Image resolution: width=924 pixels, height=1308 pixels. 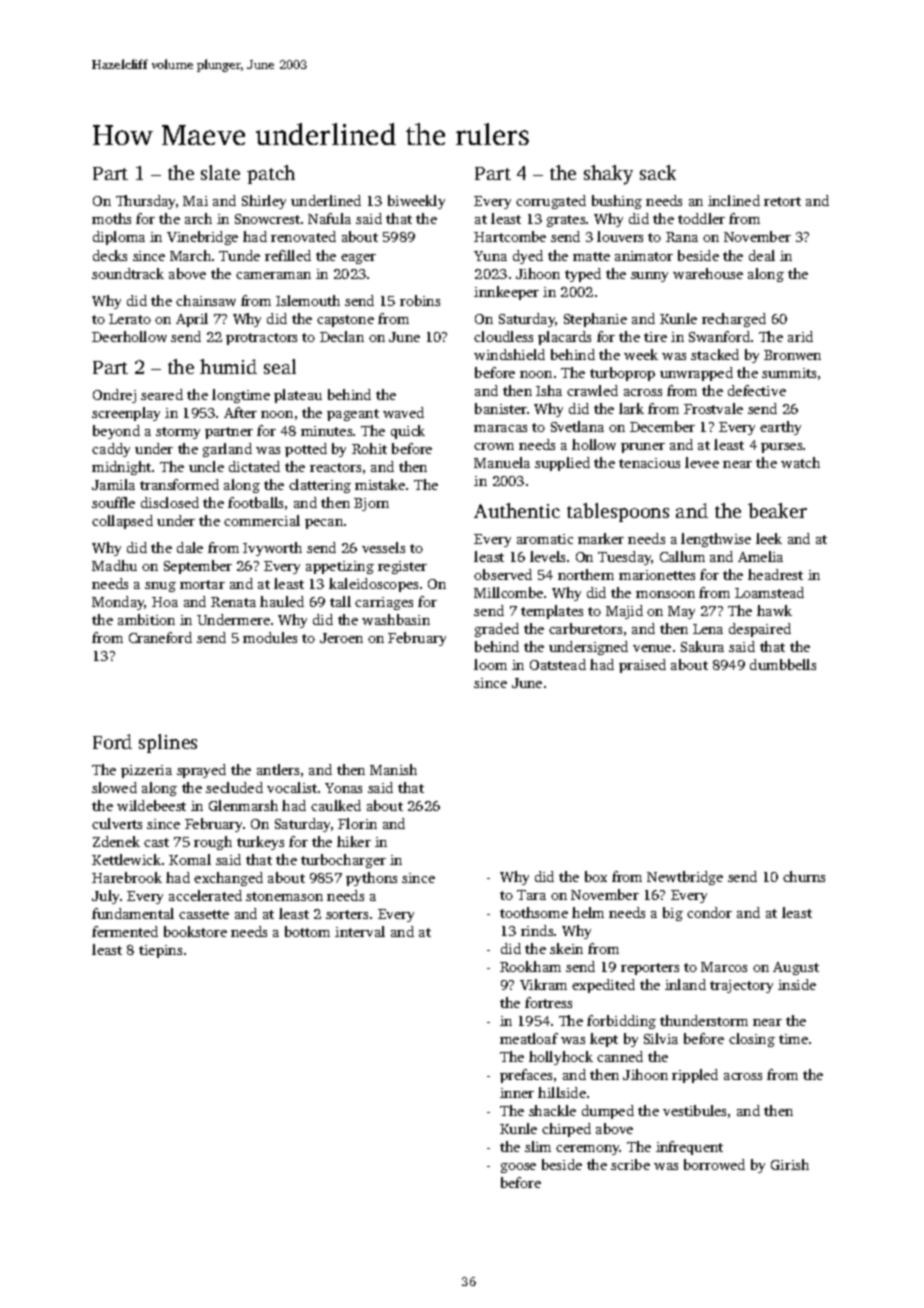 I want to click on Oatstead, so click(x=558, y=664).
